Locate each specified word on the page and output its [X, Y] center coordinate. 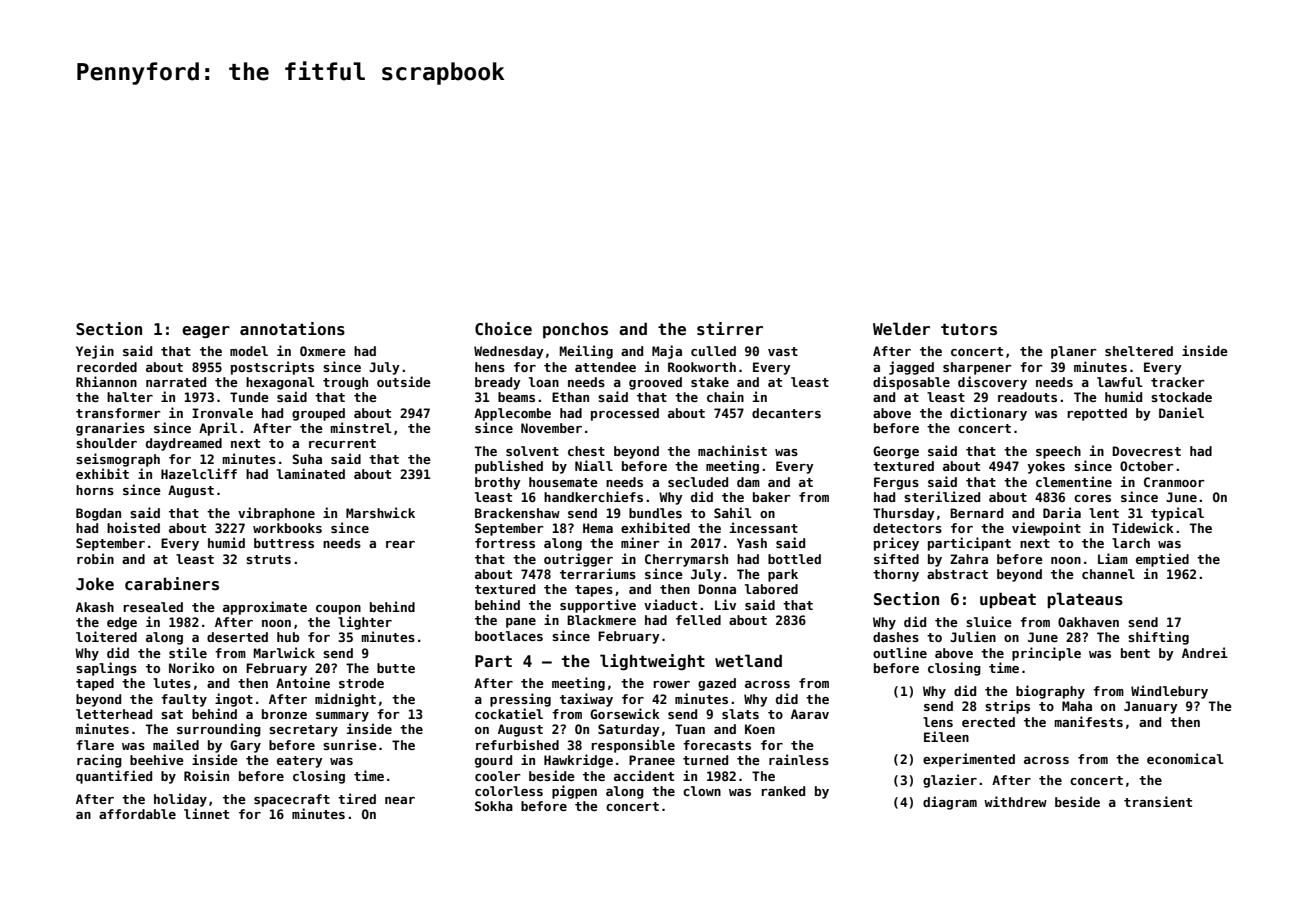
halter [130, 397]
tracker [1178, 382]
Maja [667, 352]
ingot [234, 700]
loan [544, 382]
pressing [520, 700]
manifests [1088, 721]
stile [188, 652]
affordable [137, 814]
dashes [896, 637]
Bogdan [98, 514]
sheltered [1139, 351]
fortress [505, 543]
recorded [107, 367]
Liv [725, 604]
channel [1108, 574]
